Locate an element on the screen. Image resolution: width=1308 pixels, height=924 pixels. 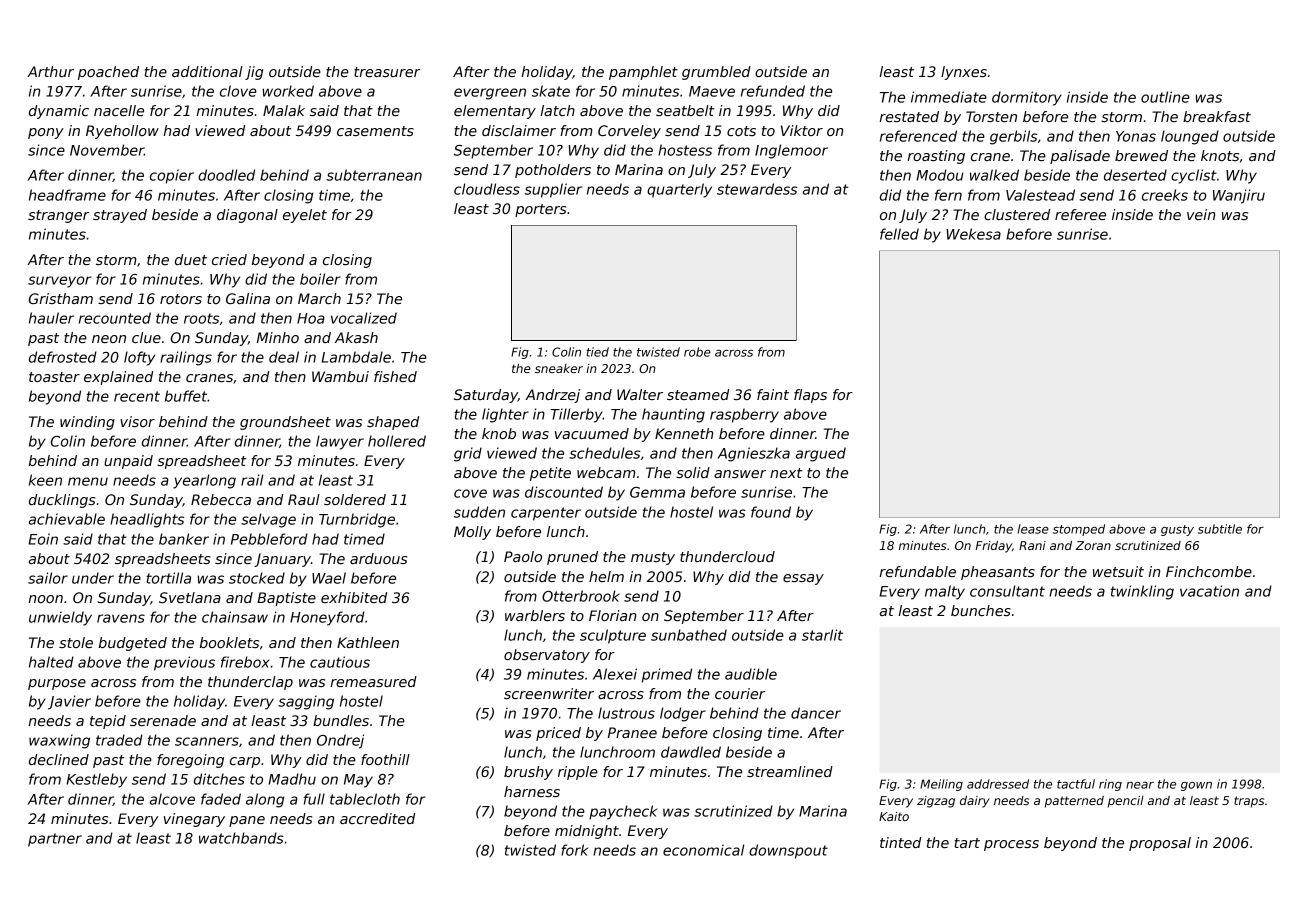
raspberry is located at coordinates (744, 415).
